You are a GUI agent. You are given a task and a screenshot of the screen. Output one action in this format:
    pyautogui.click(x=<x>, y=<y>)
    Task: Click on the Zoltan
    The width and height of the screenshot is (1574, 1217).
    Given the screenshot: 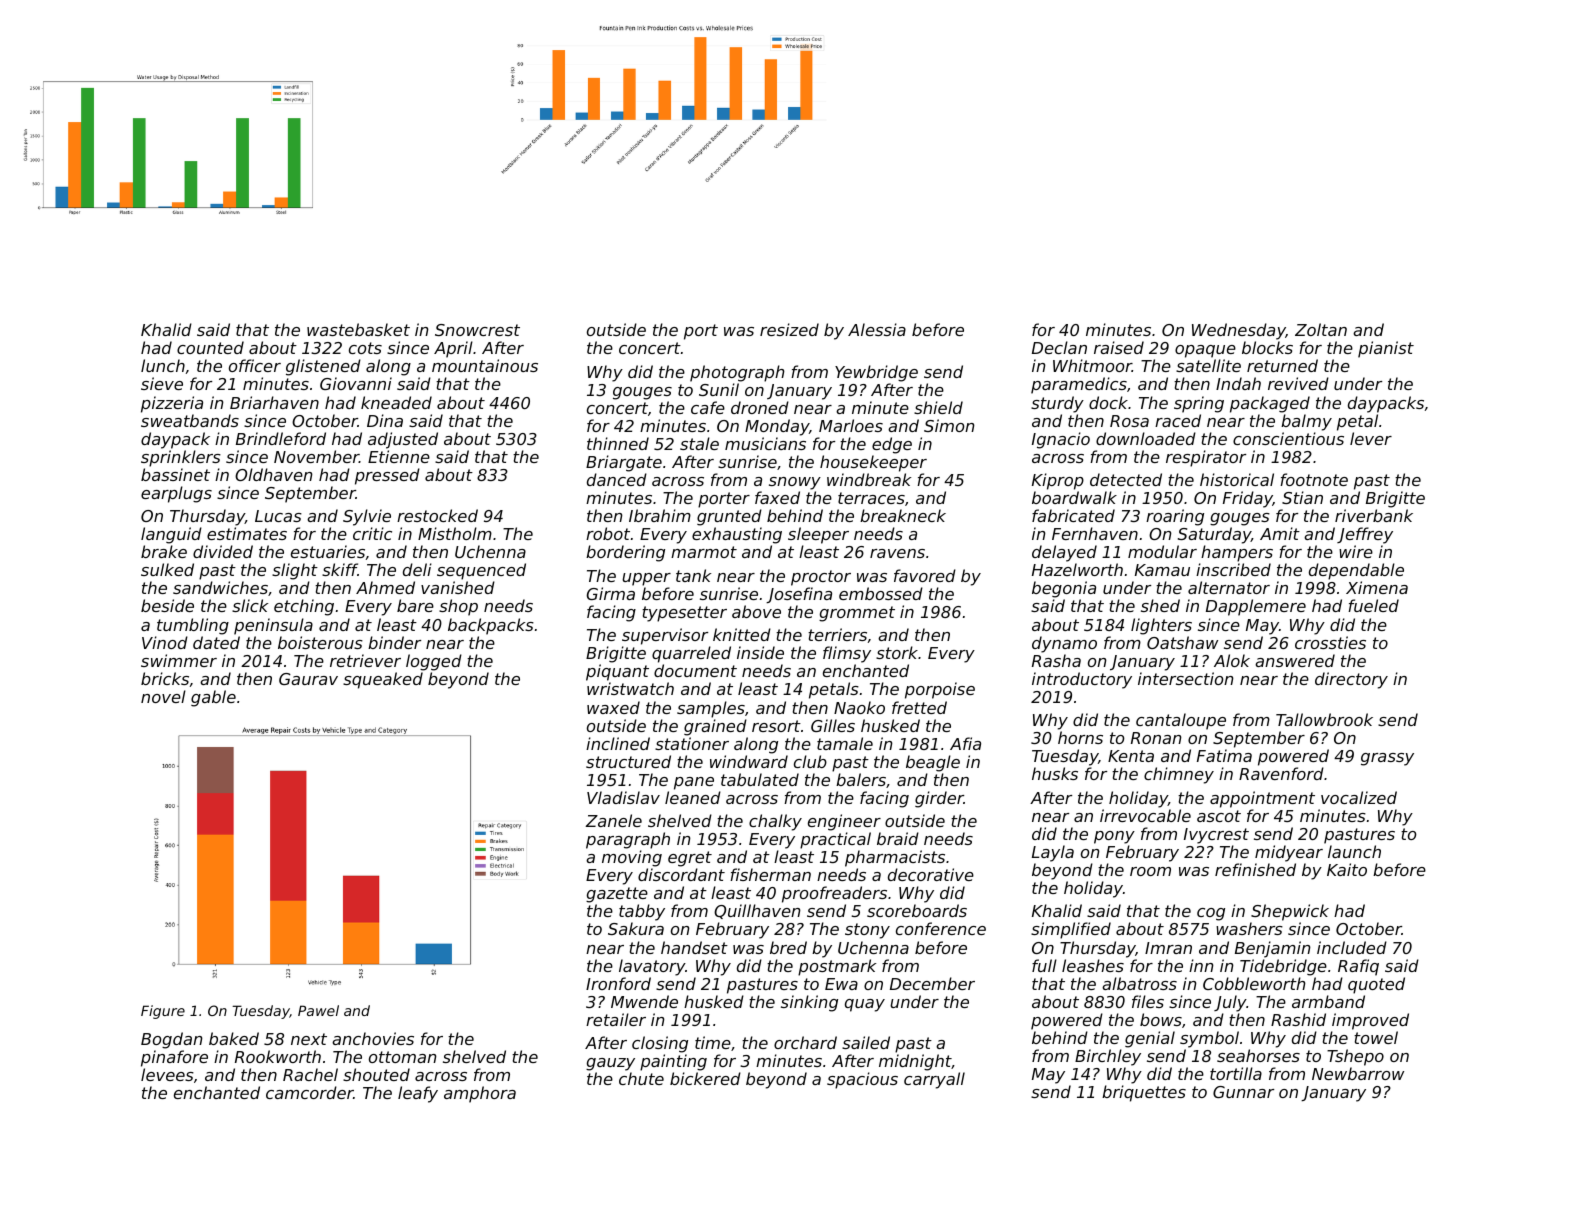 What is the action you would take?
    pyautogui.click(x=1321, y=329)
